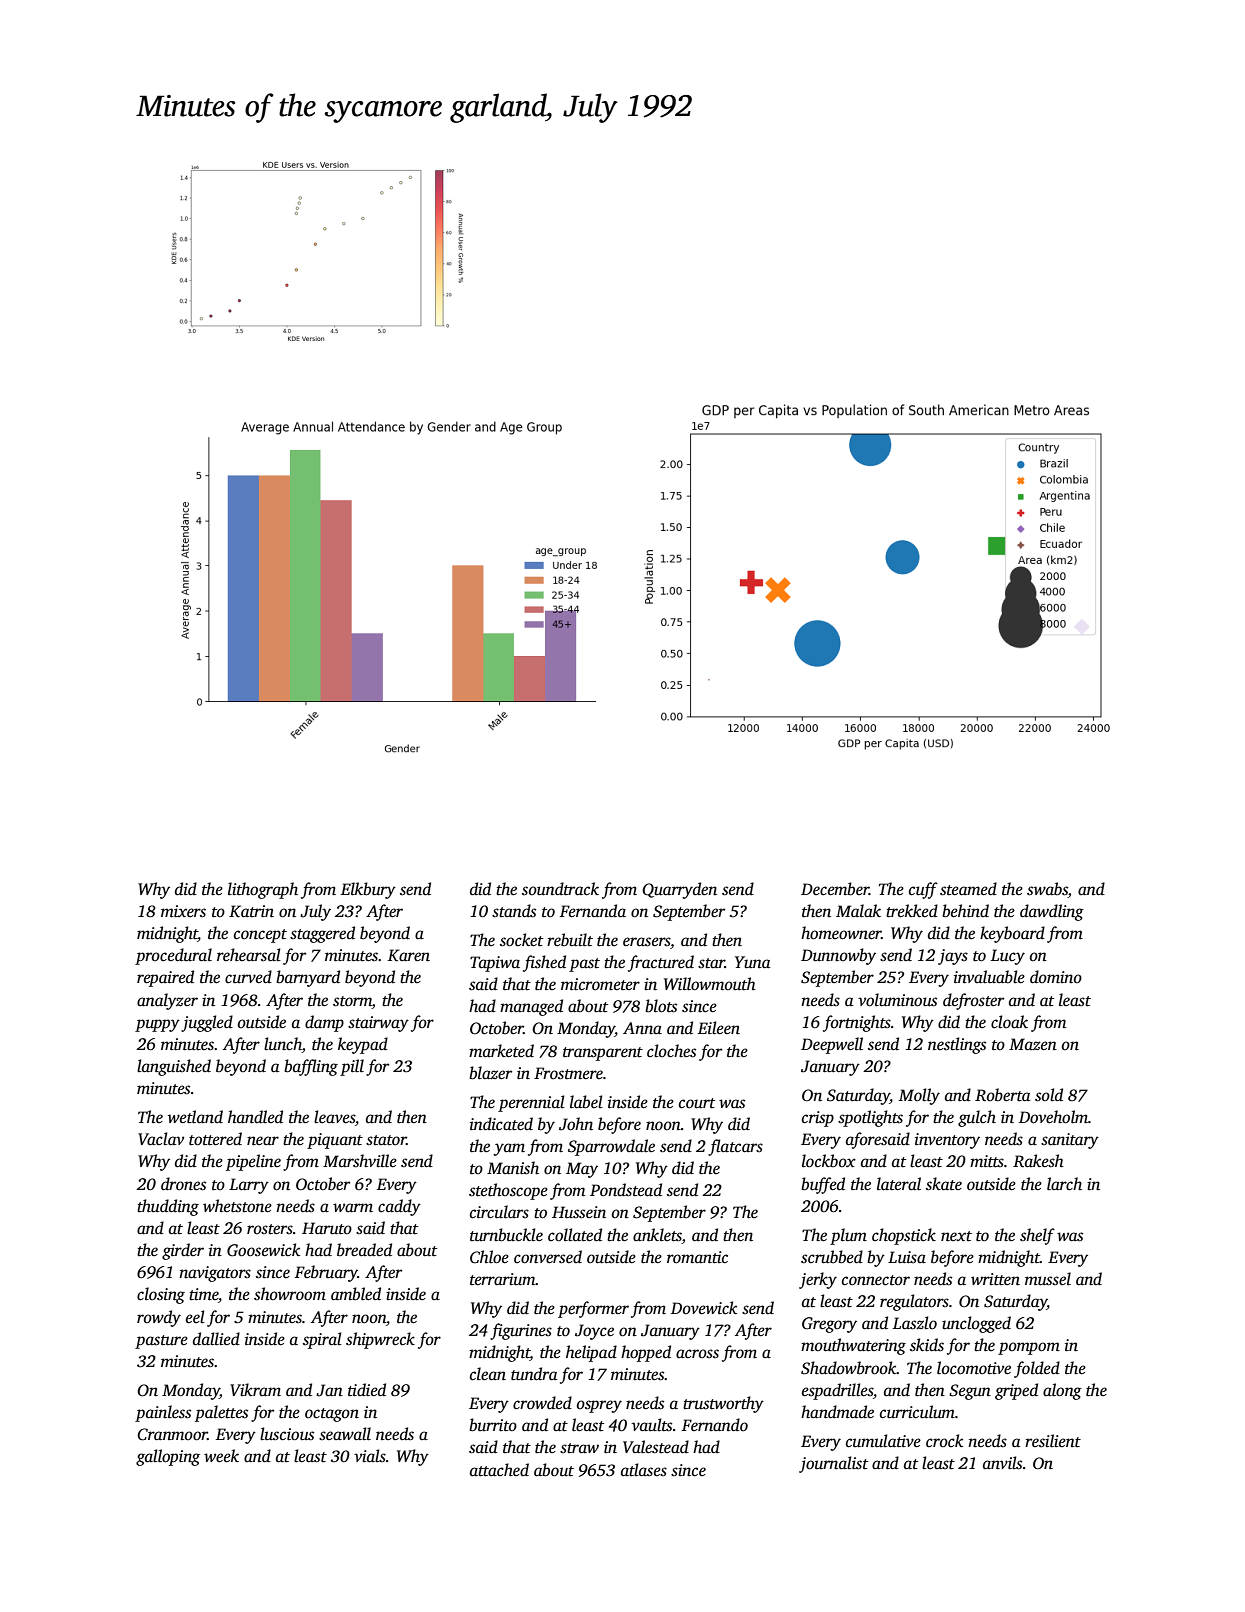 The height and width of the screenshot is (1612, 1245). Describe the element at coordinates (287, 1434) in the screenshot. I see `luscious` at that location.
